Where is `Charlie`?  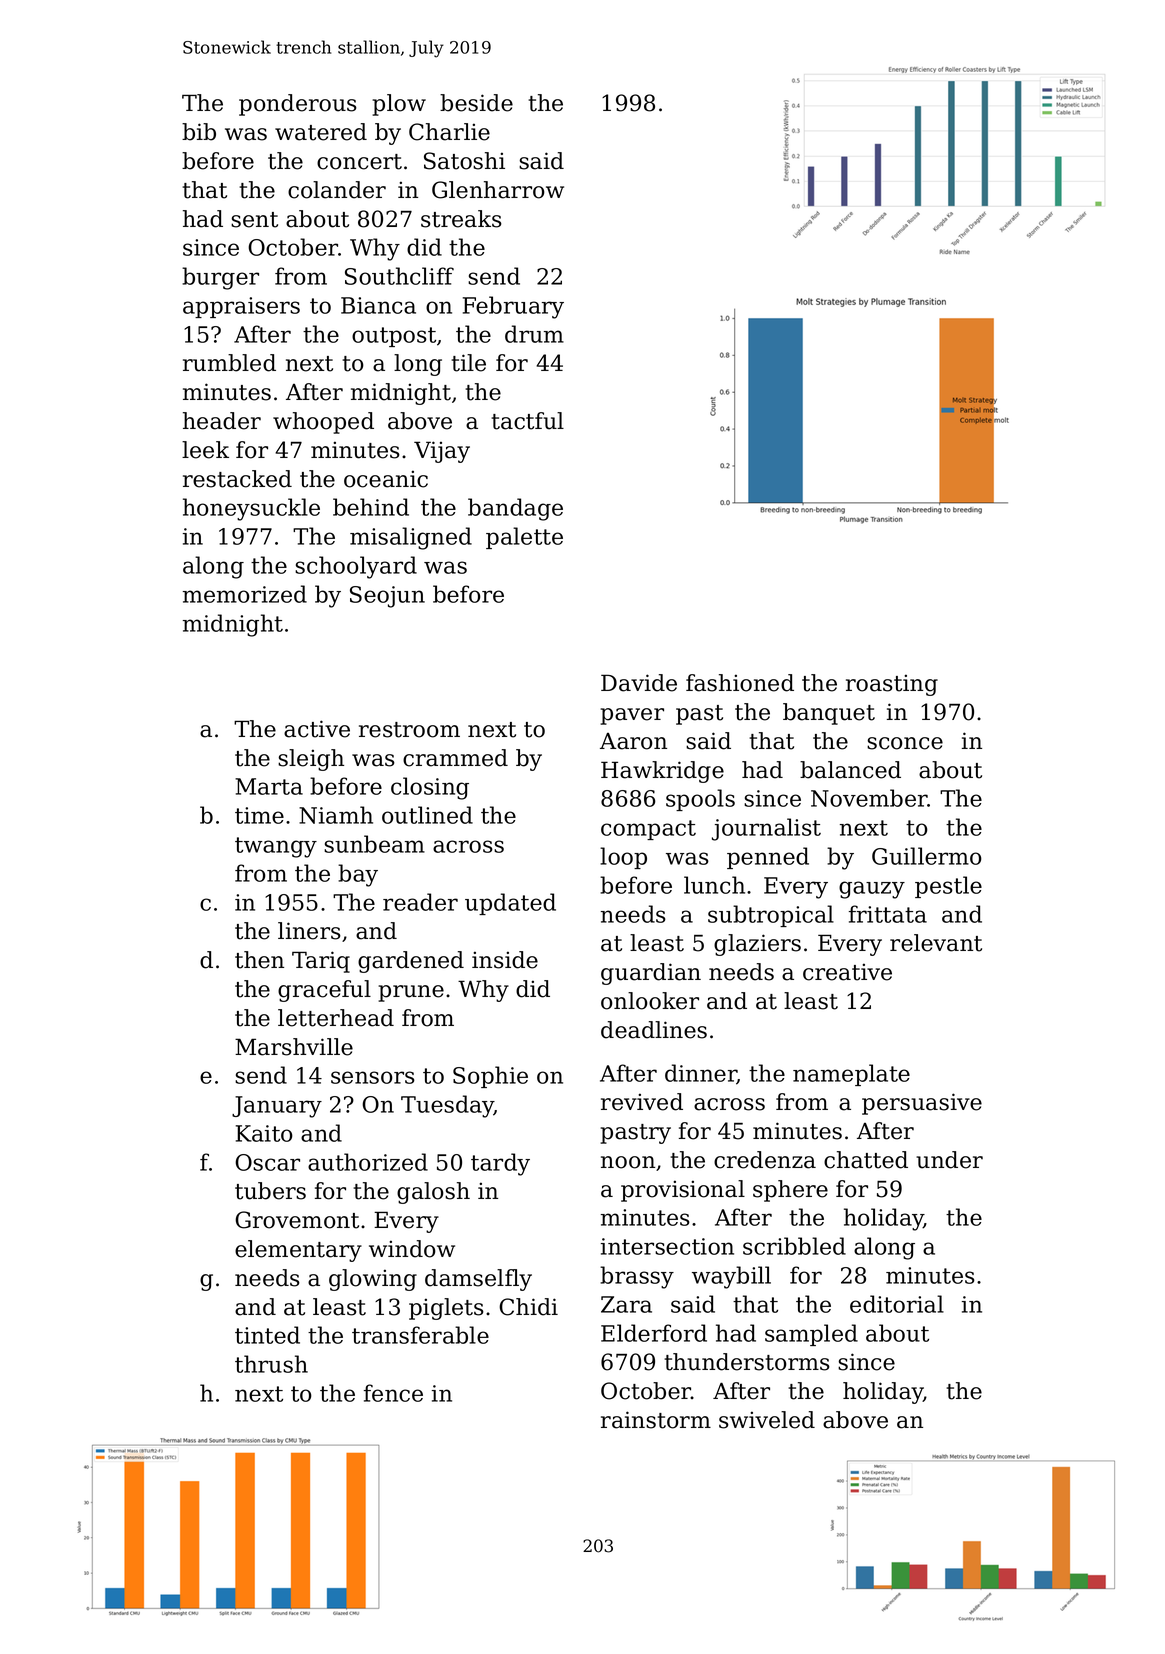 Charlie is located at coordinates (449, 132).
